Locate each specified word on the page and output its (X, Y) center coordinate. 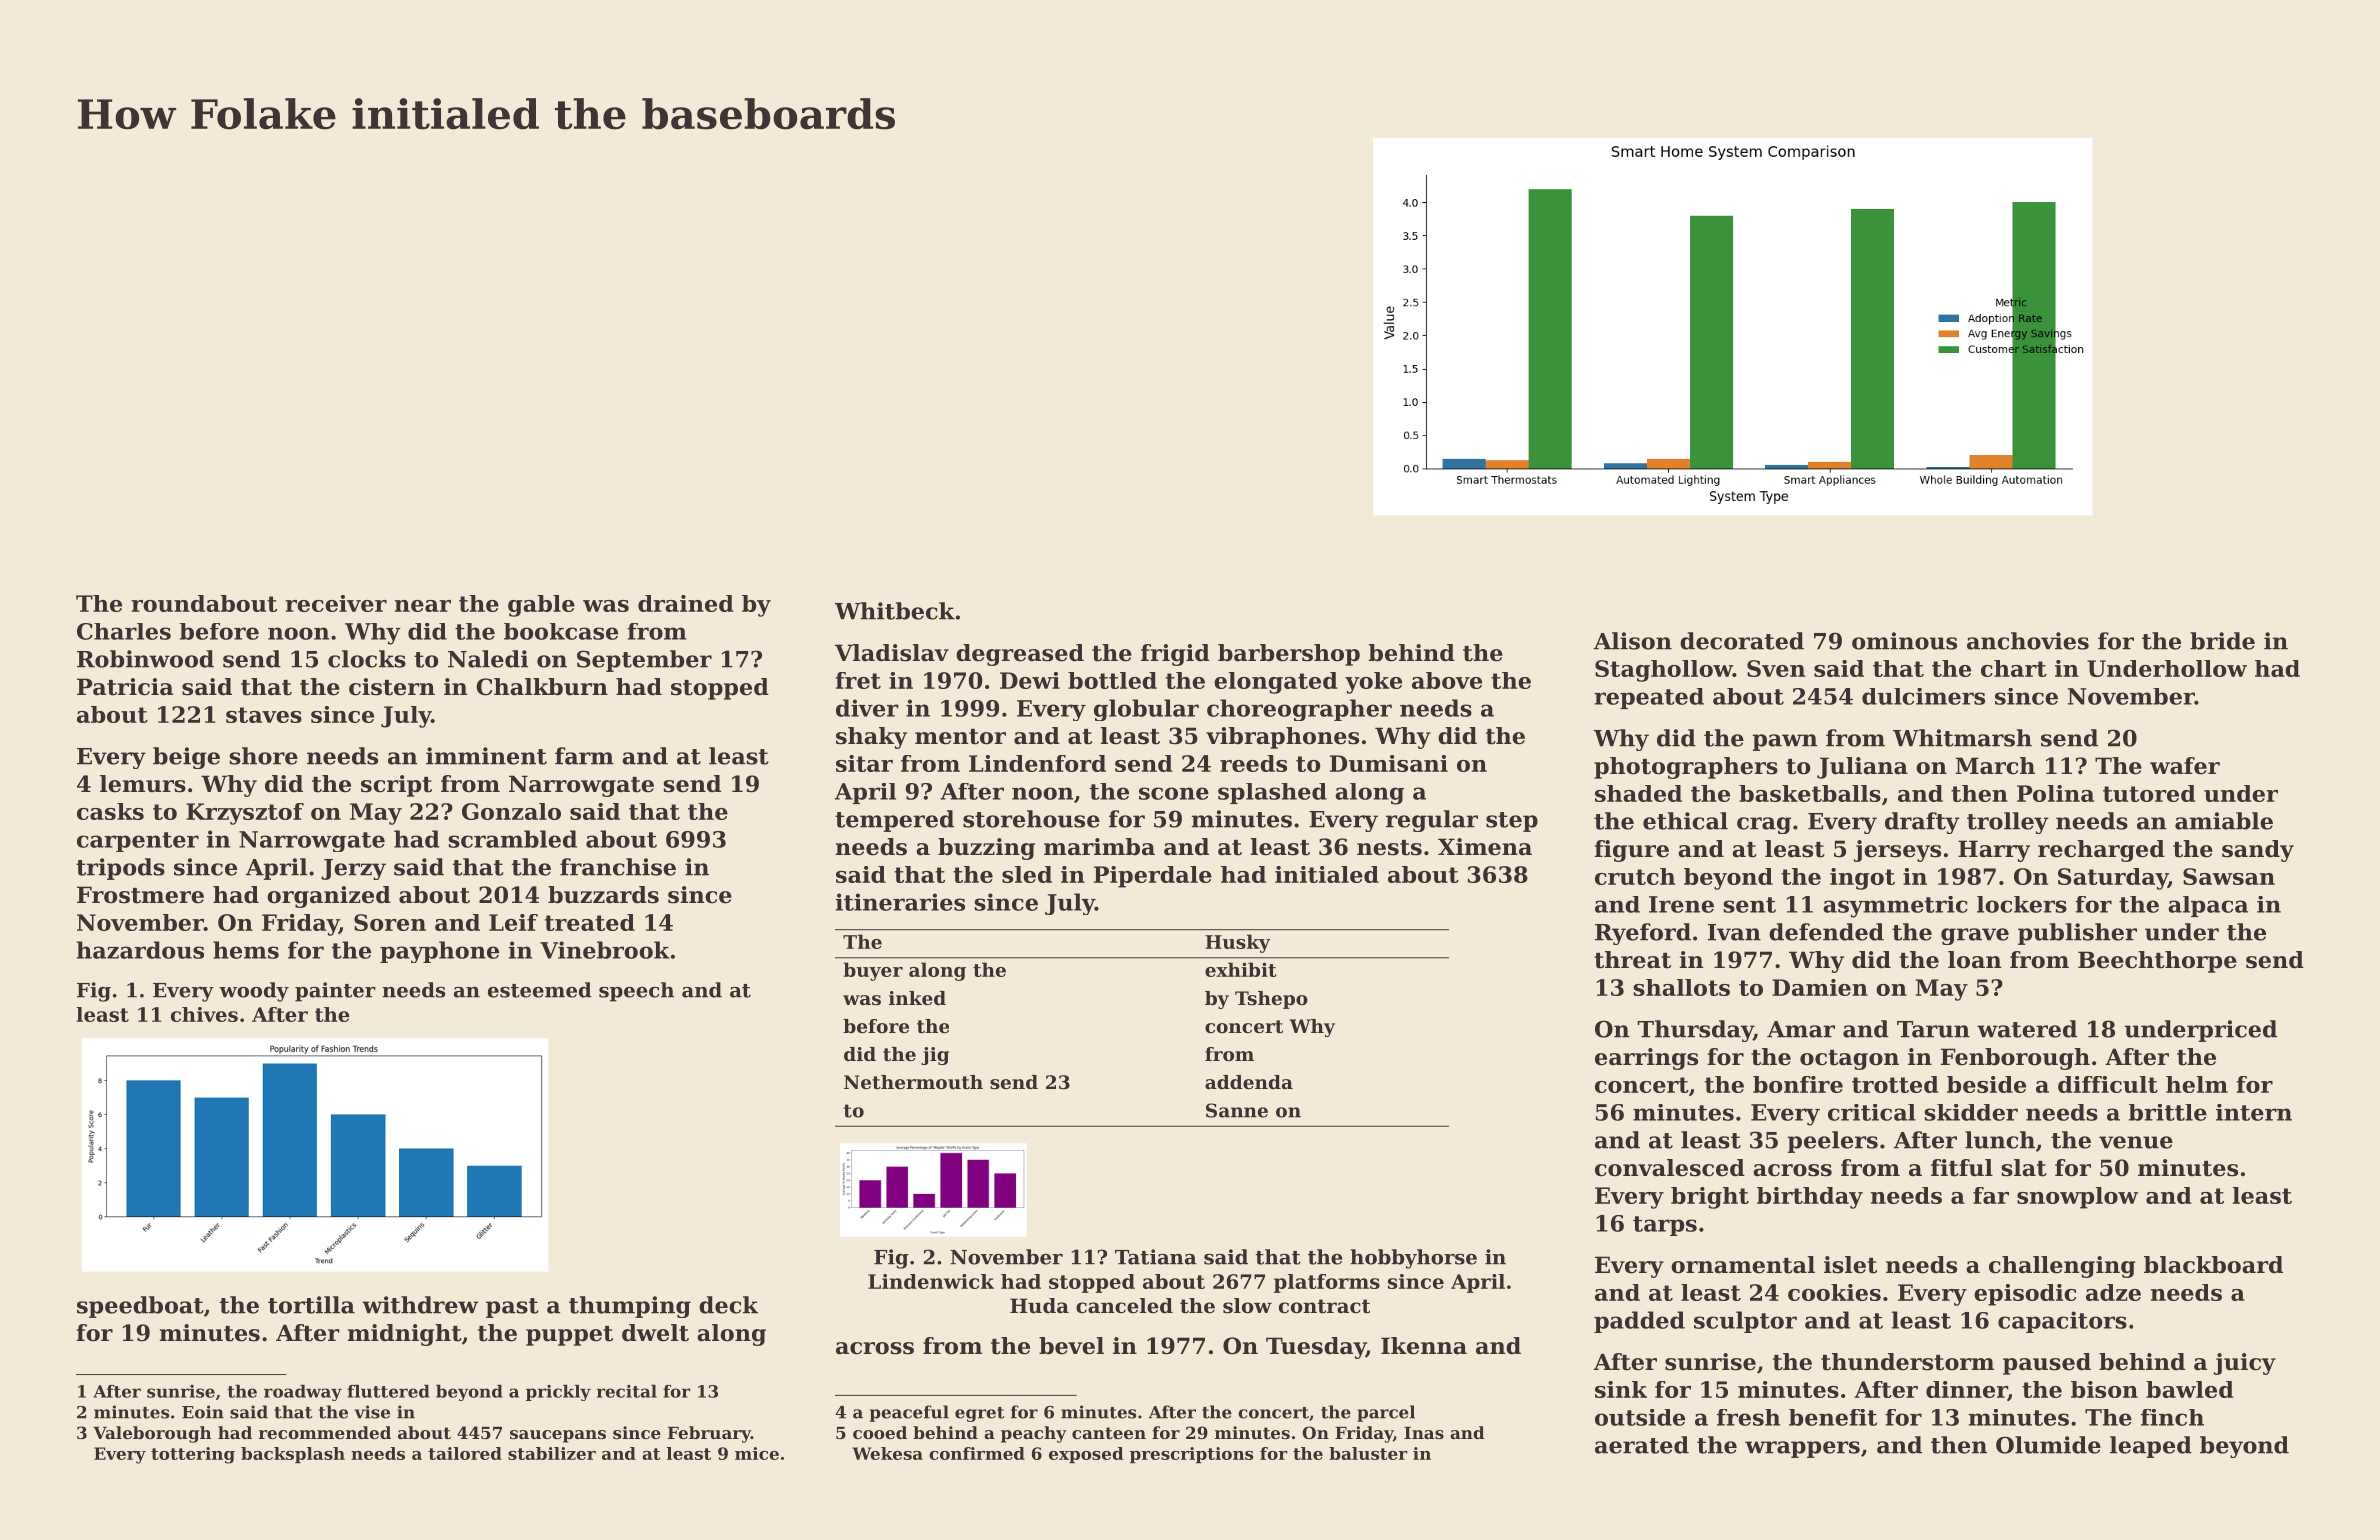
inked (917, 998)
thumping (630, 1307)
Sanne (1237, 1110)
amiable (2224, 821)
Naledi (488, 659)
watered (2027, 1029)
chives (204, 1014)
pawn (1785, 742)
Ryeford (1643, 934)
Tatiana (1156, 1257)
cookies (1834, 1292)
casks (110, 811)
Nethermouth (913, 1082)
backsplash (293, 1455)
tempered (894, 821)
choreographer (1299, 710)
